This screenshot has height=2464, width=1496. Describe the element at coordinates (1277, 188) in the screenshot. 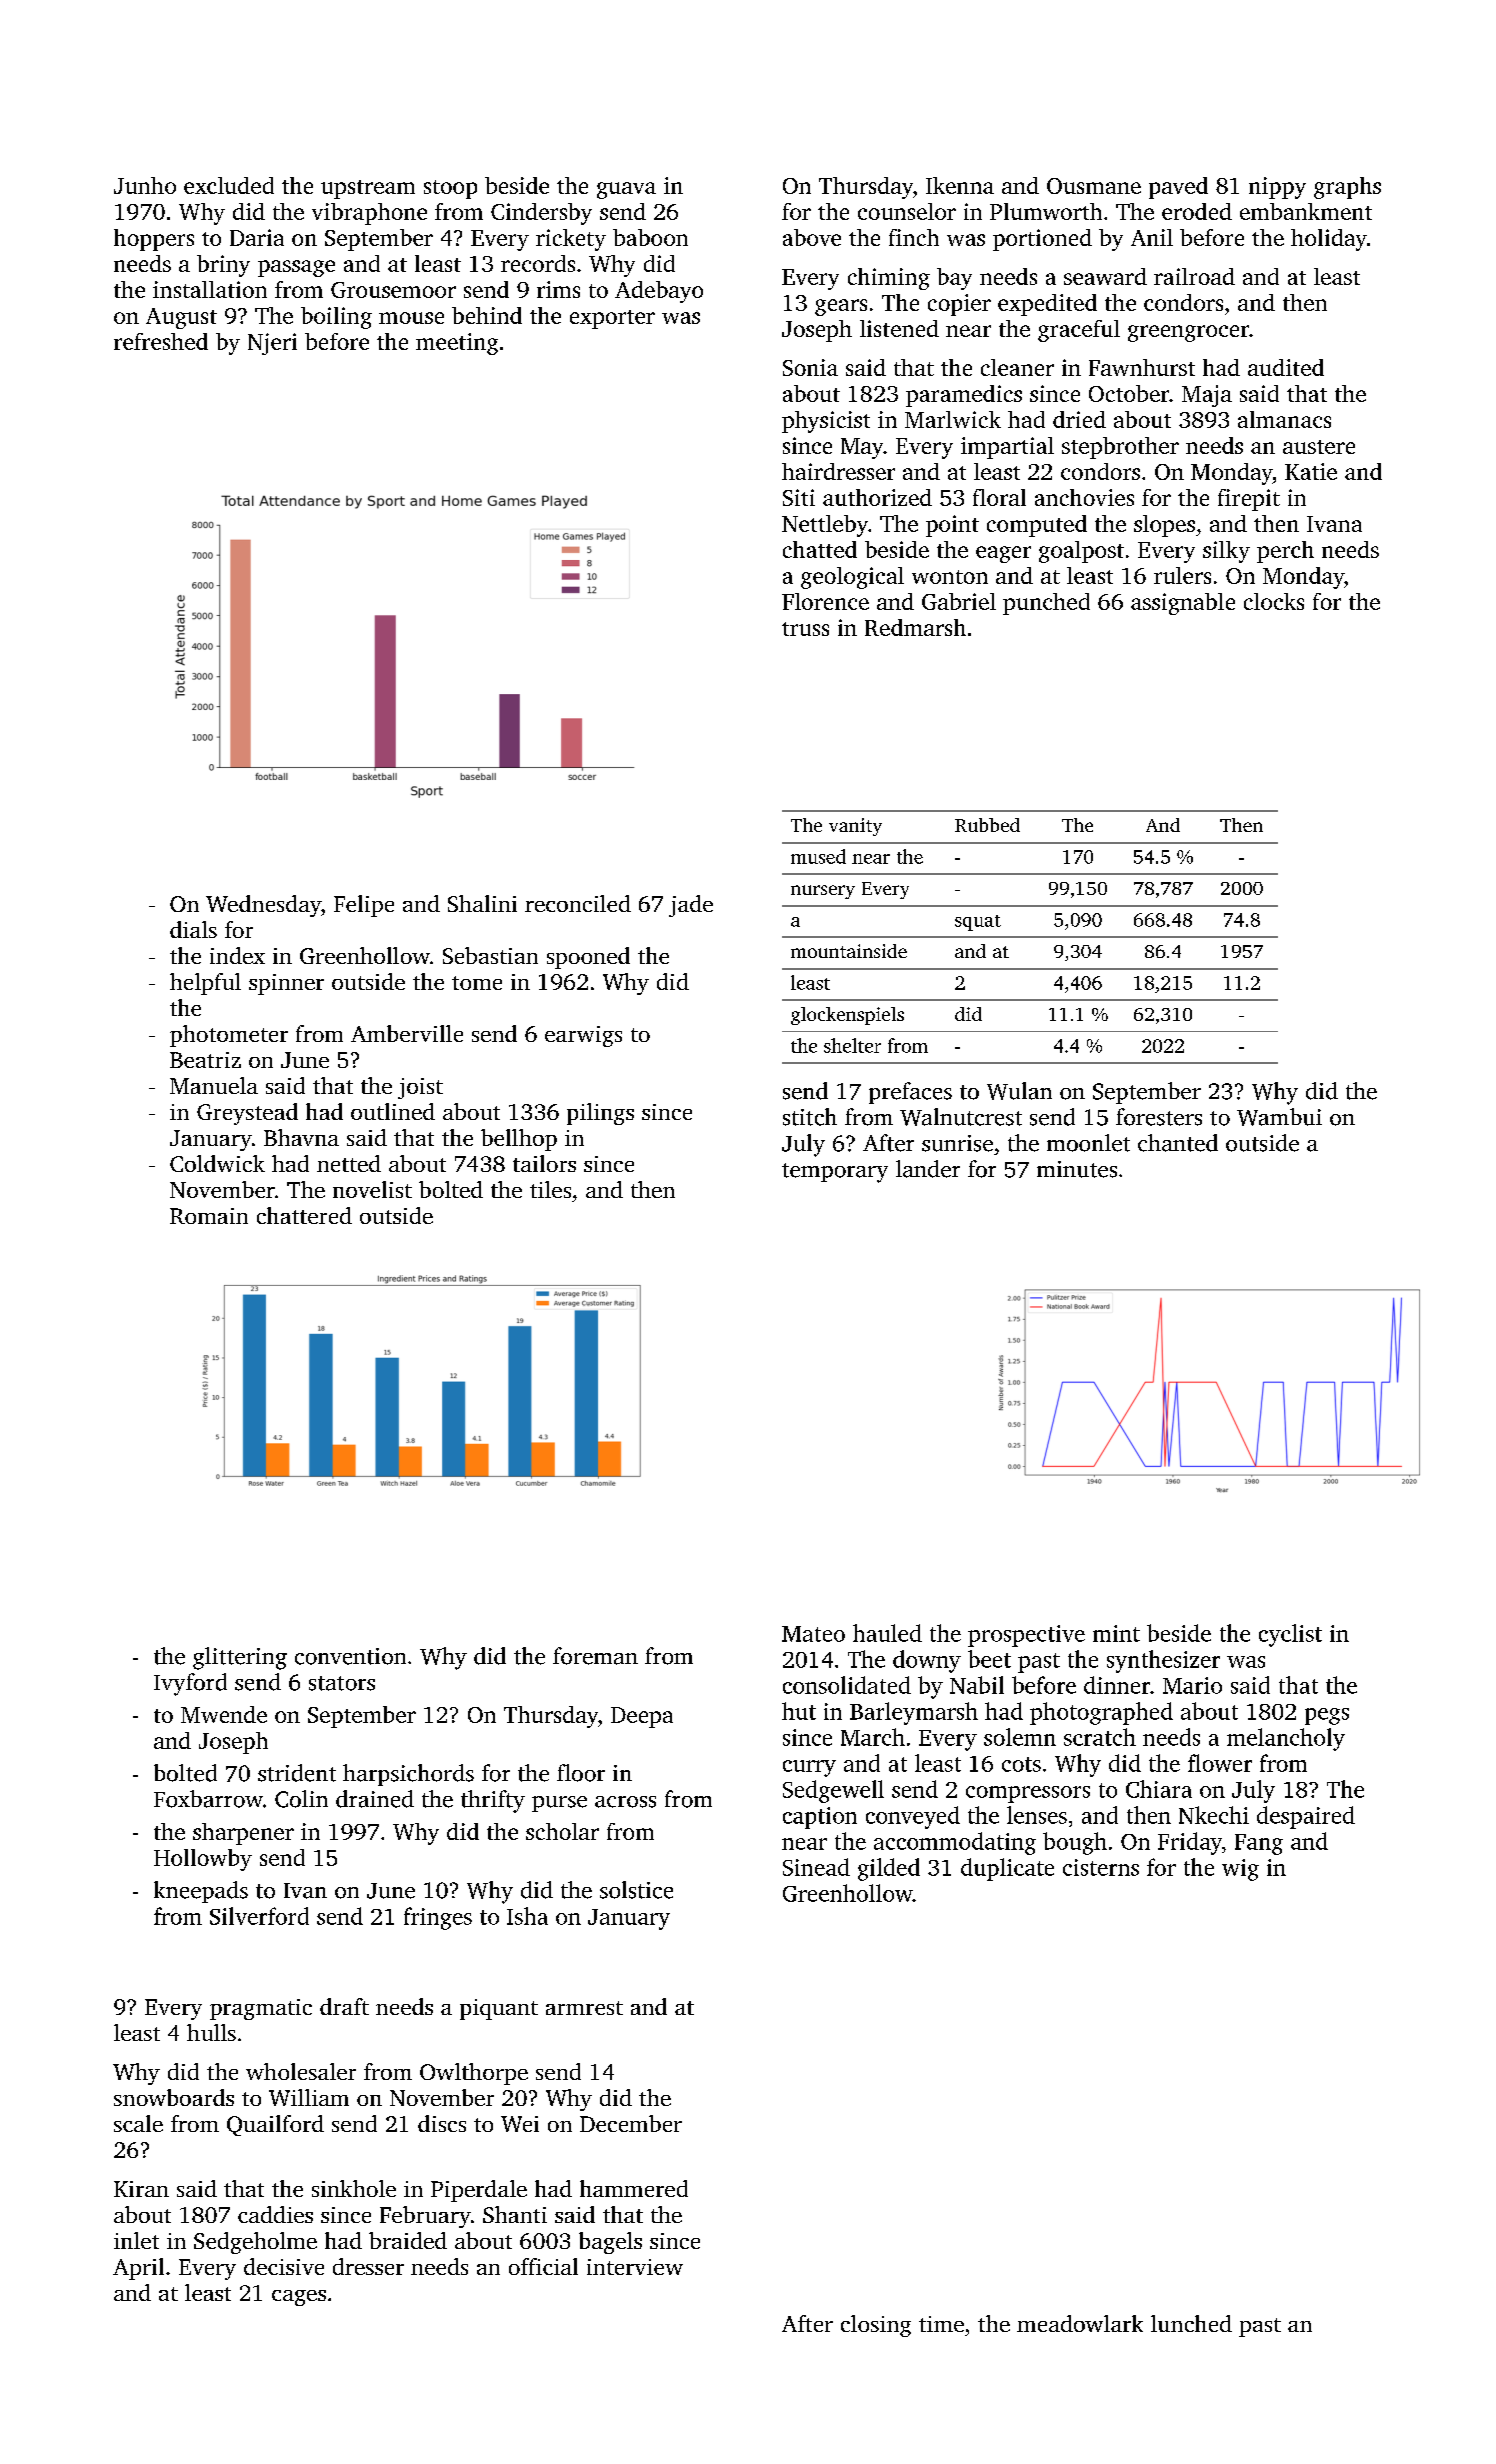

I see `nippy` at that location.
